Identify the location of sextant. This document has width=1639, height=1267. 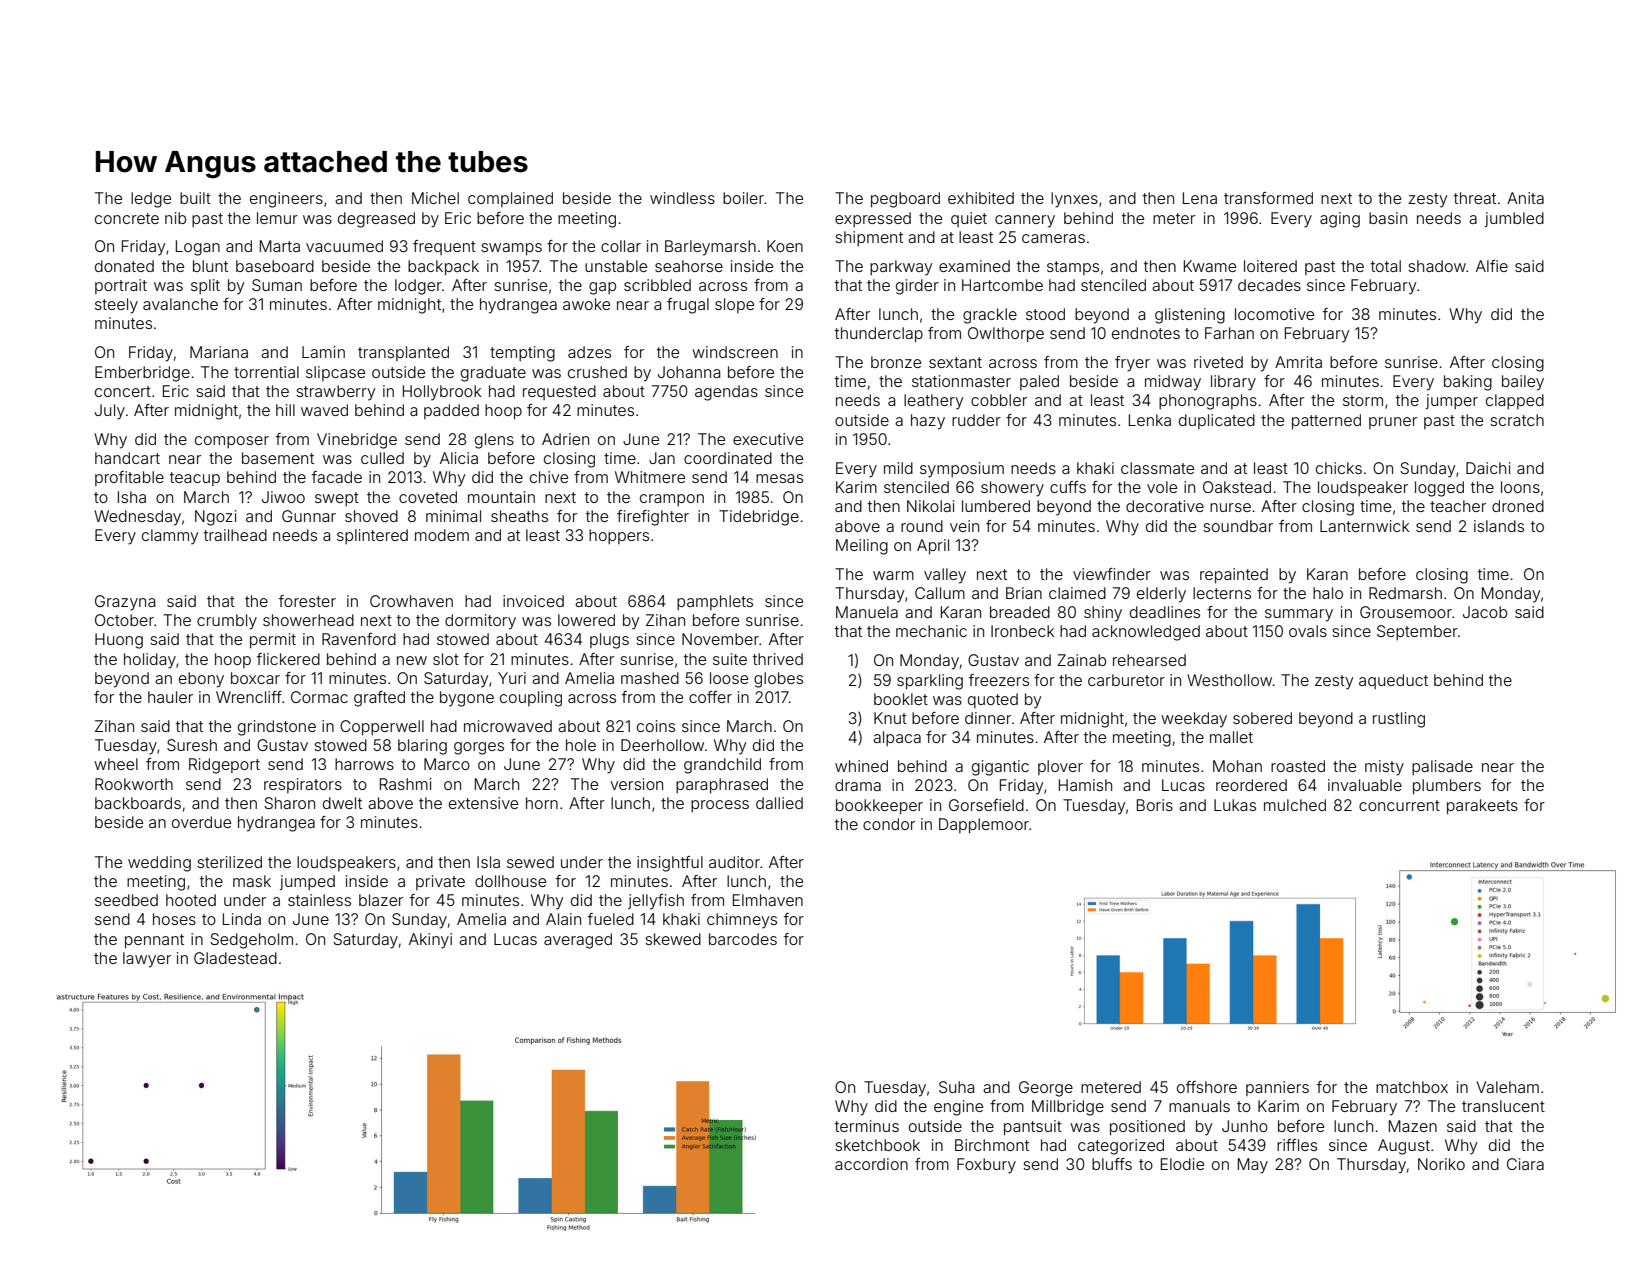
(955, 362).
